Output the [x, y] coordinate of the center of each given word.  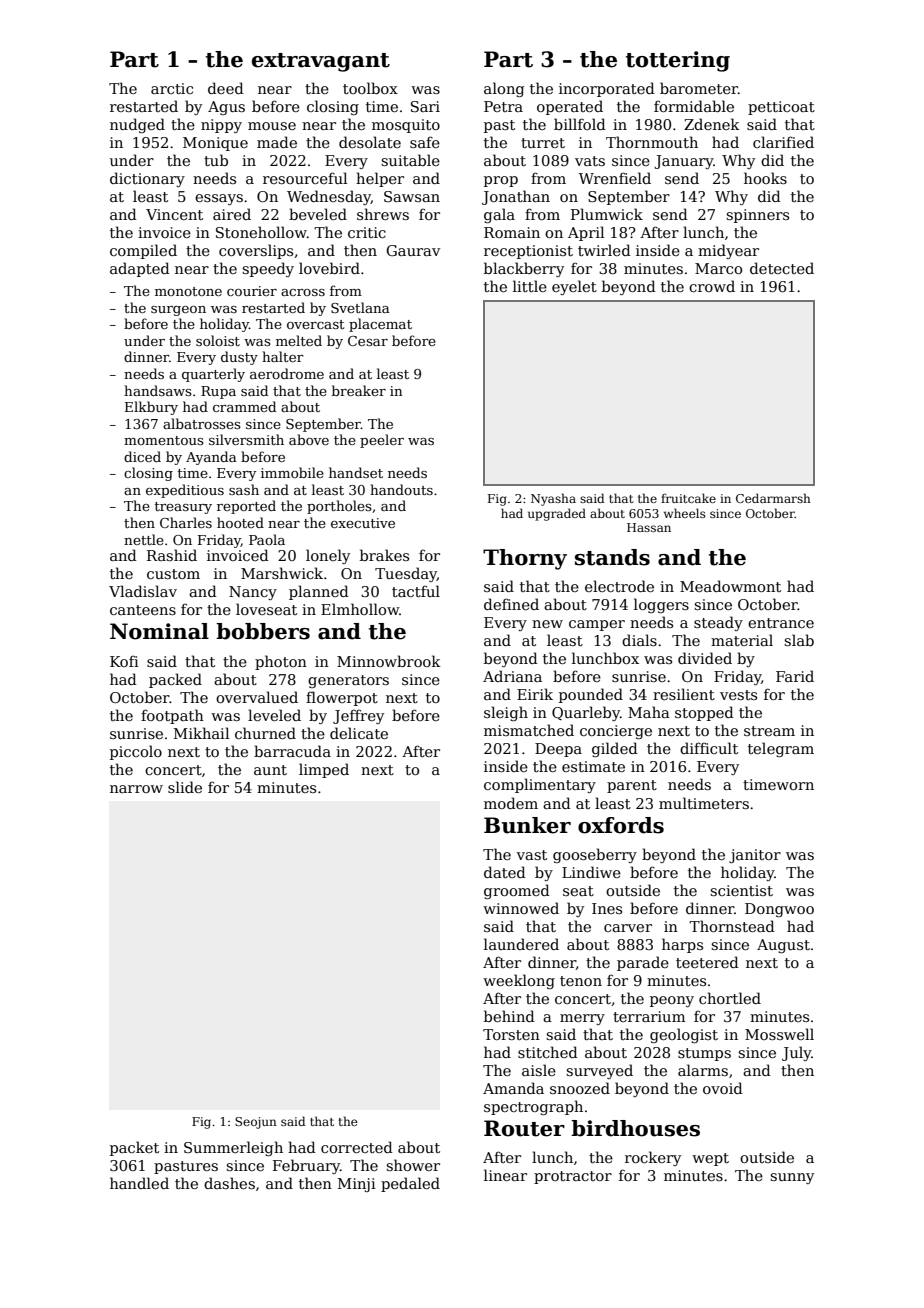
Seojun [256, 1123]
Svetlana [360, 307]
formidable [694, 106]
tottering [678, 61]
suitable [410, 160]
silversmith [246, 439]
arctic [172, 88]
